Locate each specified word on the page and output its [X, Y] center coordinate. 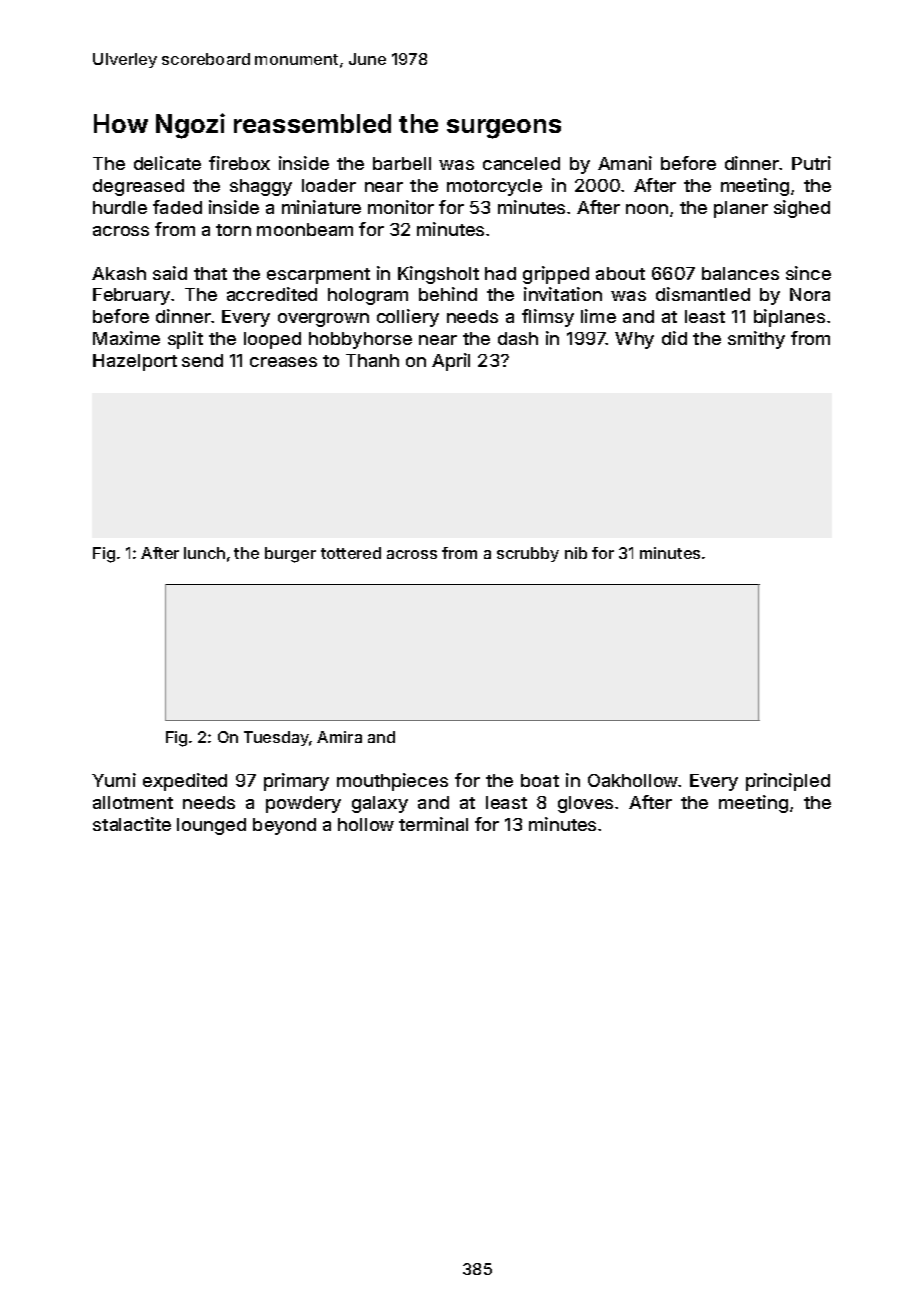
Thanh [372, 360]
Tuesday [276, 738]
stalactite [132, 824]
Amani [625, 163]
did [674, 338]
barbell [402, 163]
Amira [339, 737]
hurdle [120, 207]
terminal [433, 824]
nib [576, 553]
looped [272, 340]
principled [788, 782]
